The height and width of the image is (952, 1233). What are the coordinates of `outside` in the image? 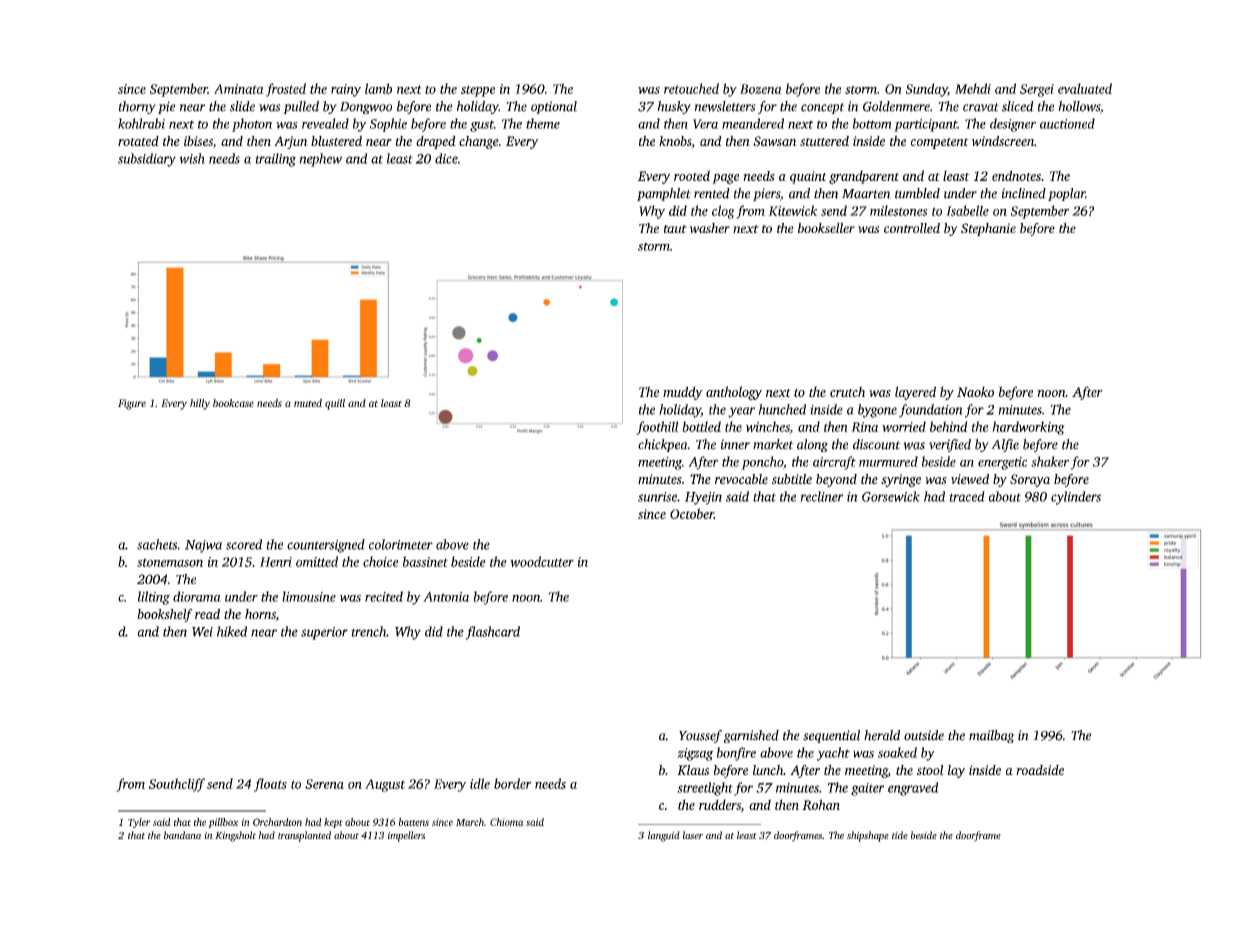 It's located at (924, 735).
